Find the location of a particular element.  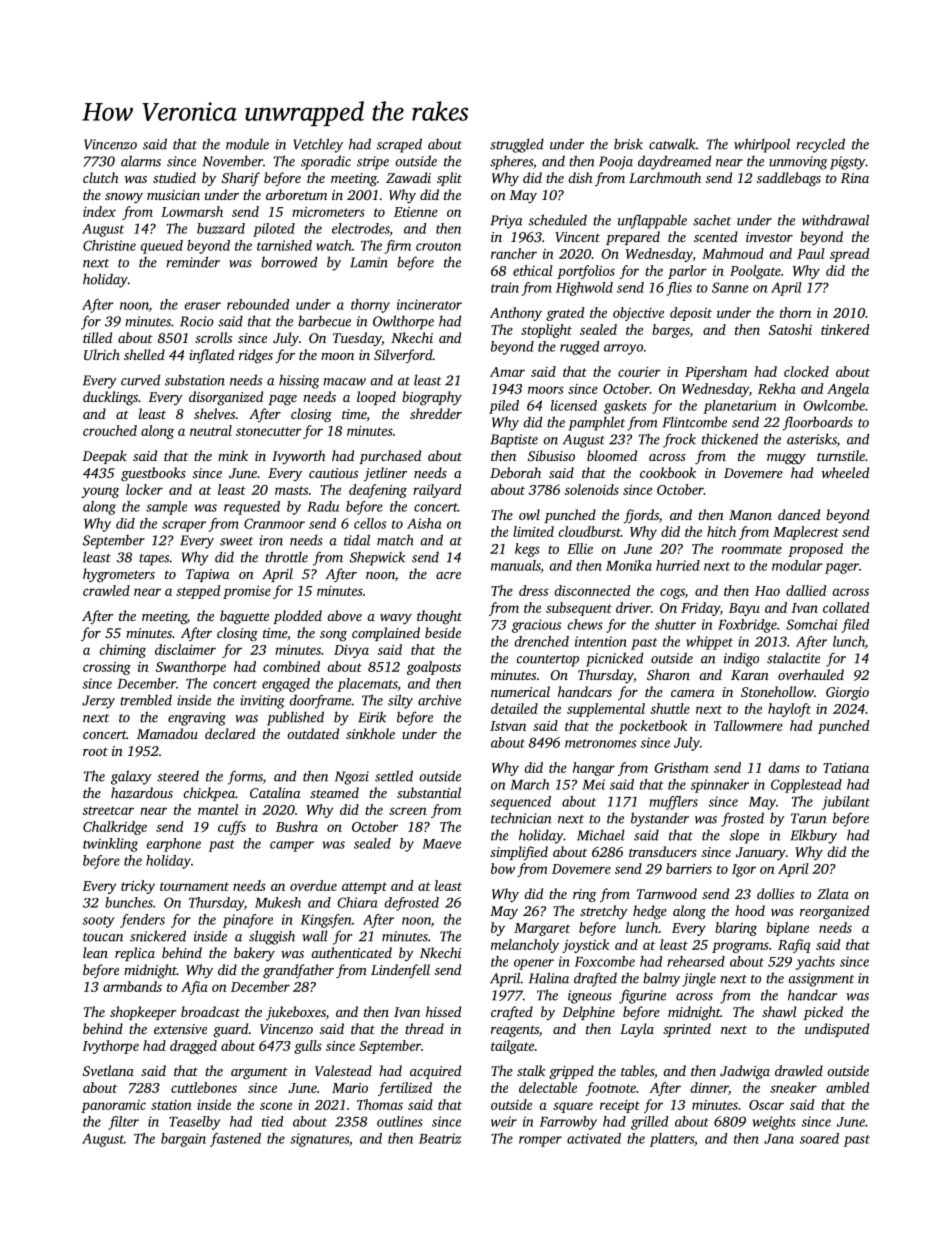

beside is located at coordinates (443, 632).
